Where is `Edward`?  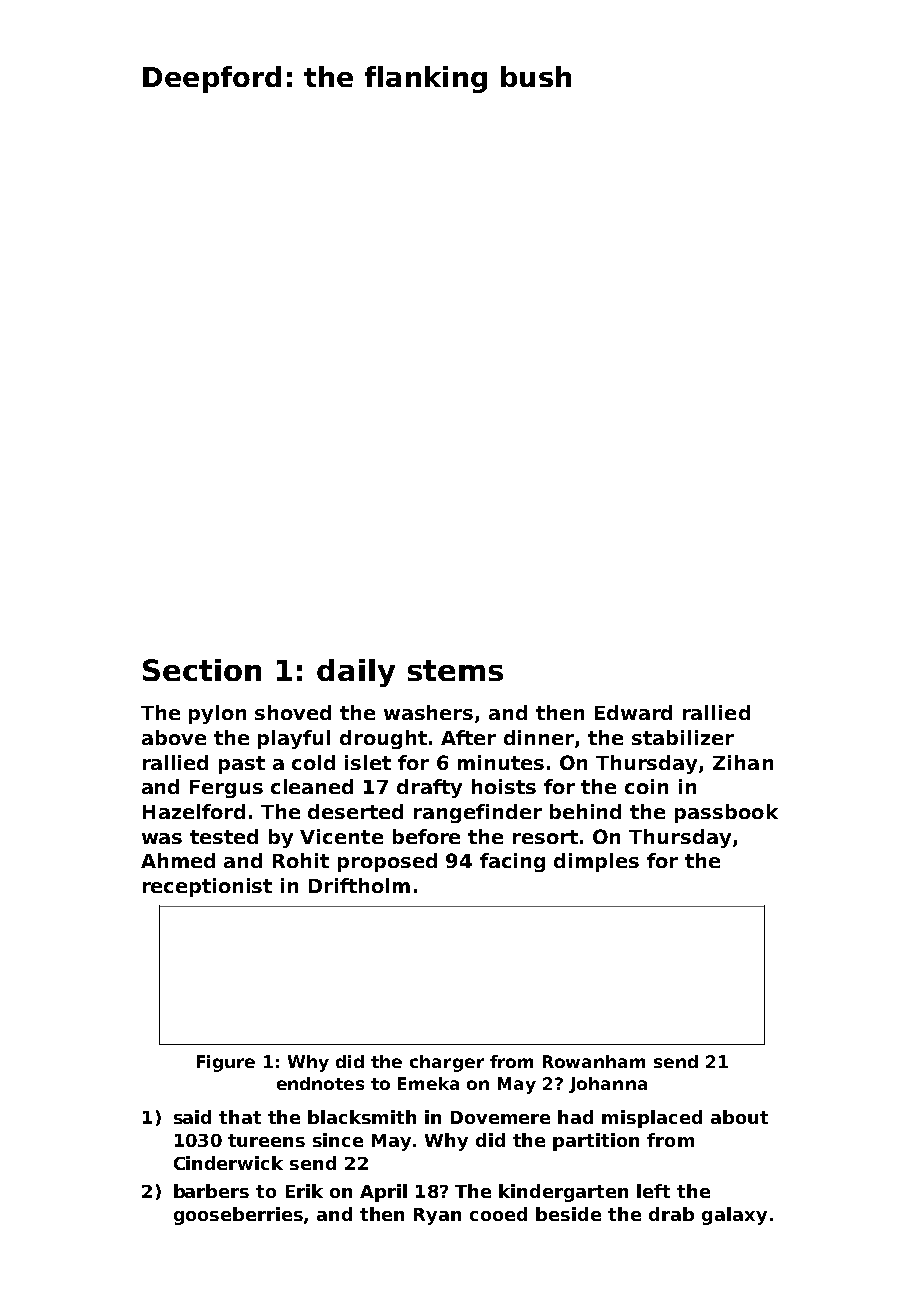
Edward is located at coordinates (633, 712).
